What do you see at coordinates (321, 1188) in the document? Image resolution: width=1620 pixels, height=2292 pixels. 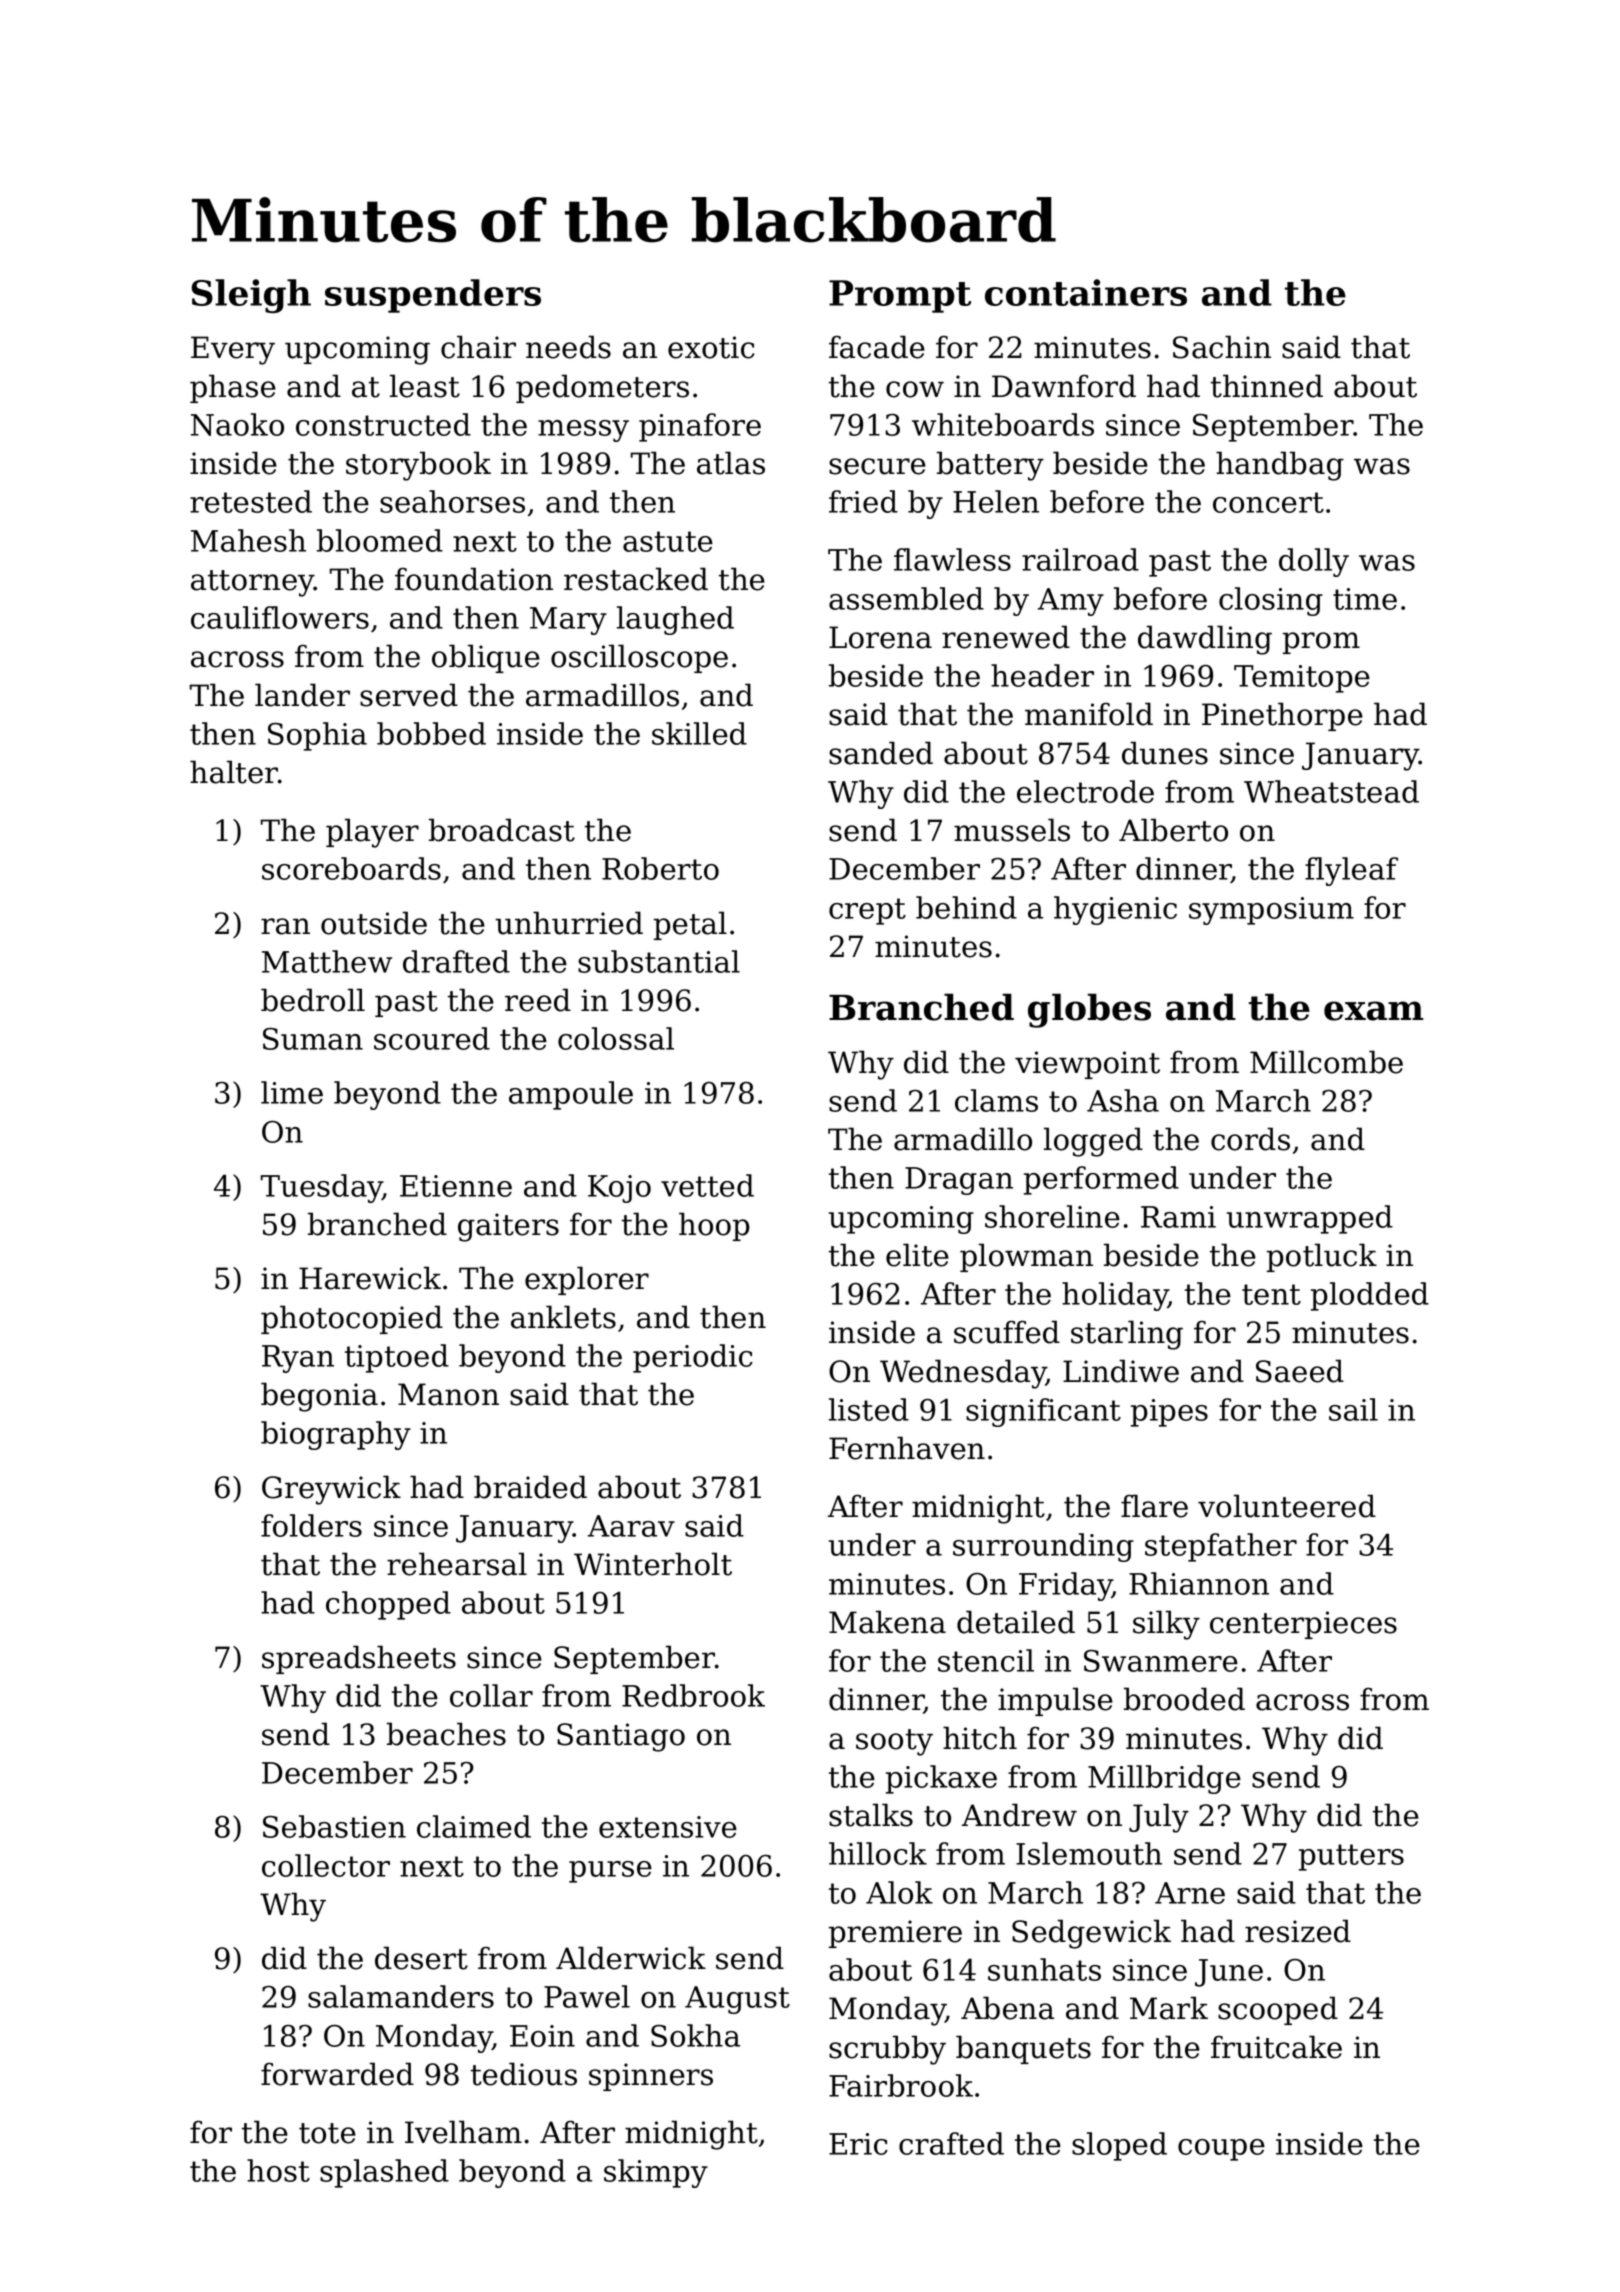 I see `Tuesday` at bounding box center [321, 1188].
